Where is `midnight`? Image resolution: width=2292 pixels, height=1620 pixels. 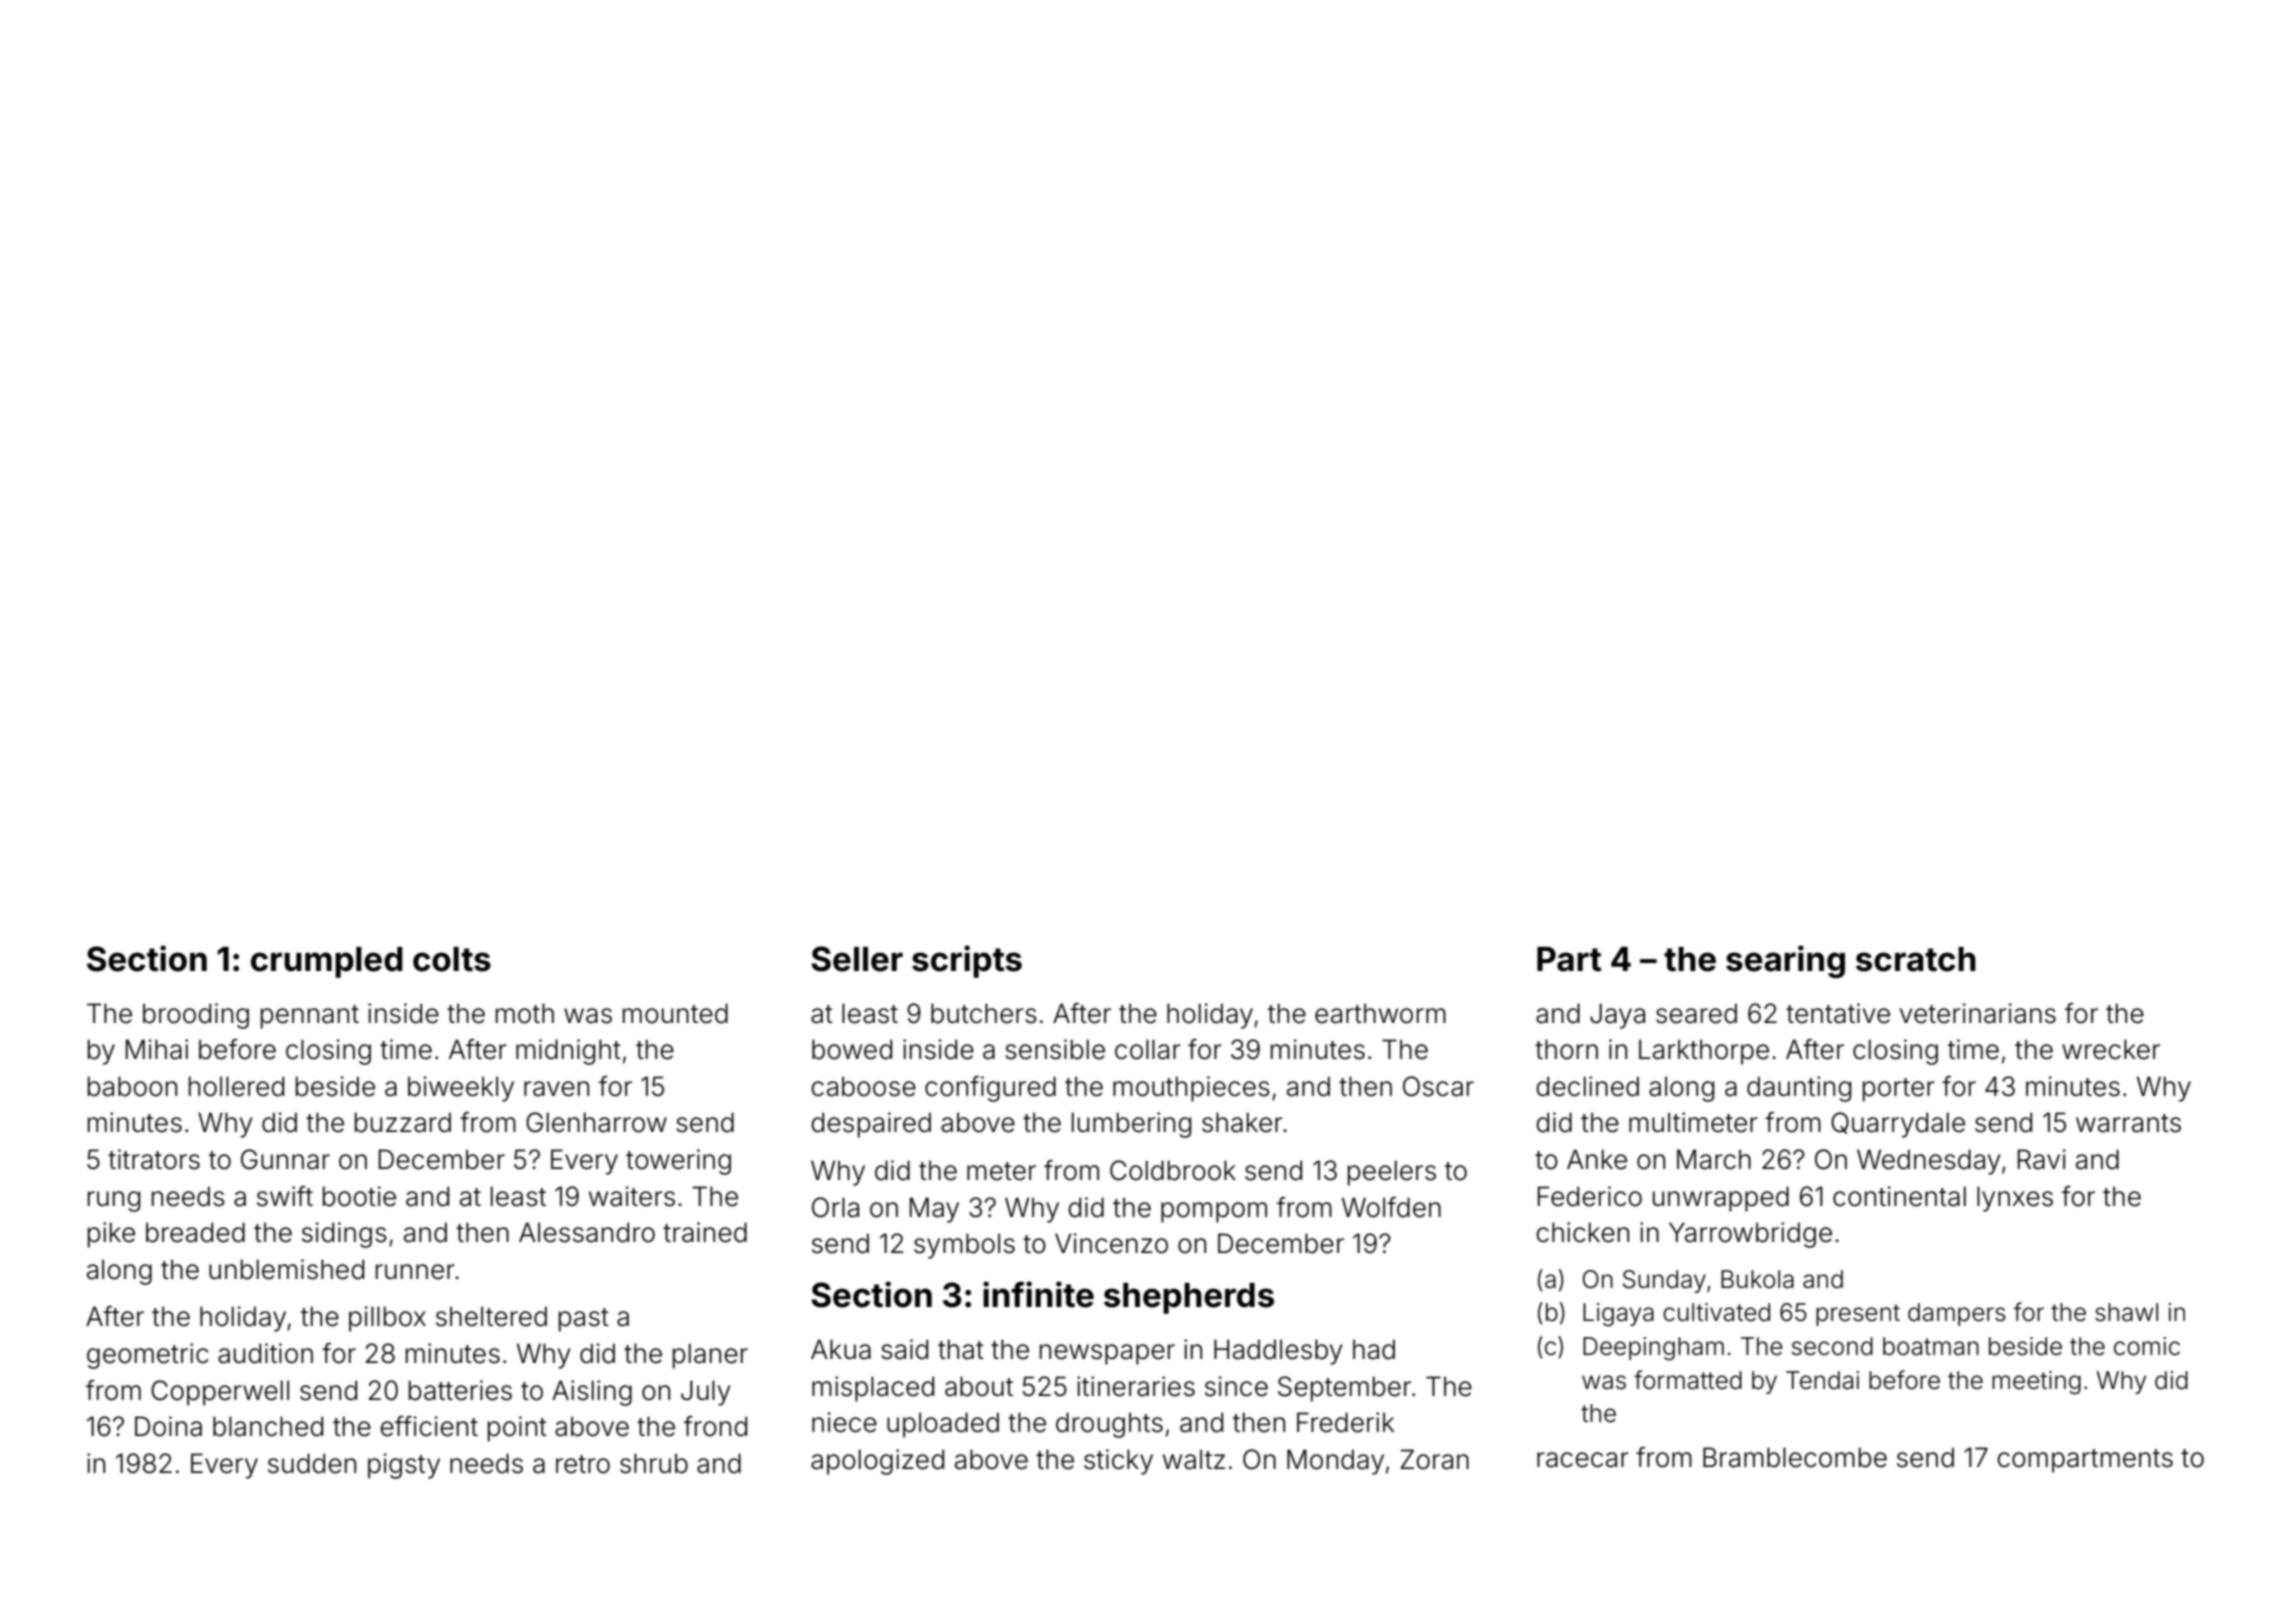 midnight is located at coordinates (568, 1052).
